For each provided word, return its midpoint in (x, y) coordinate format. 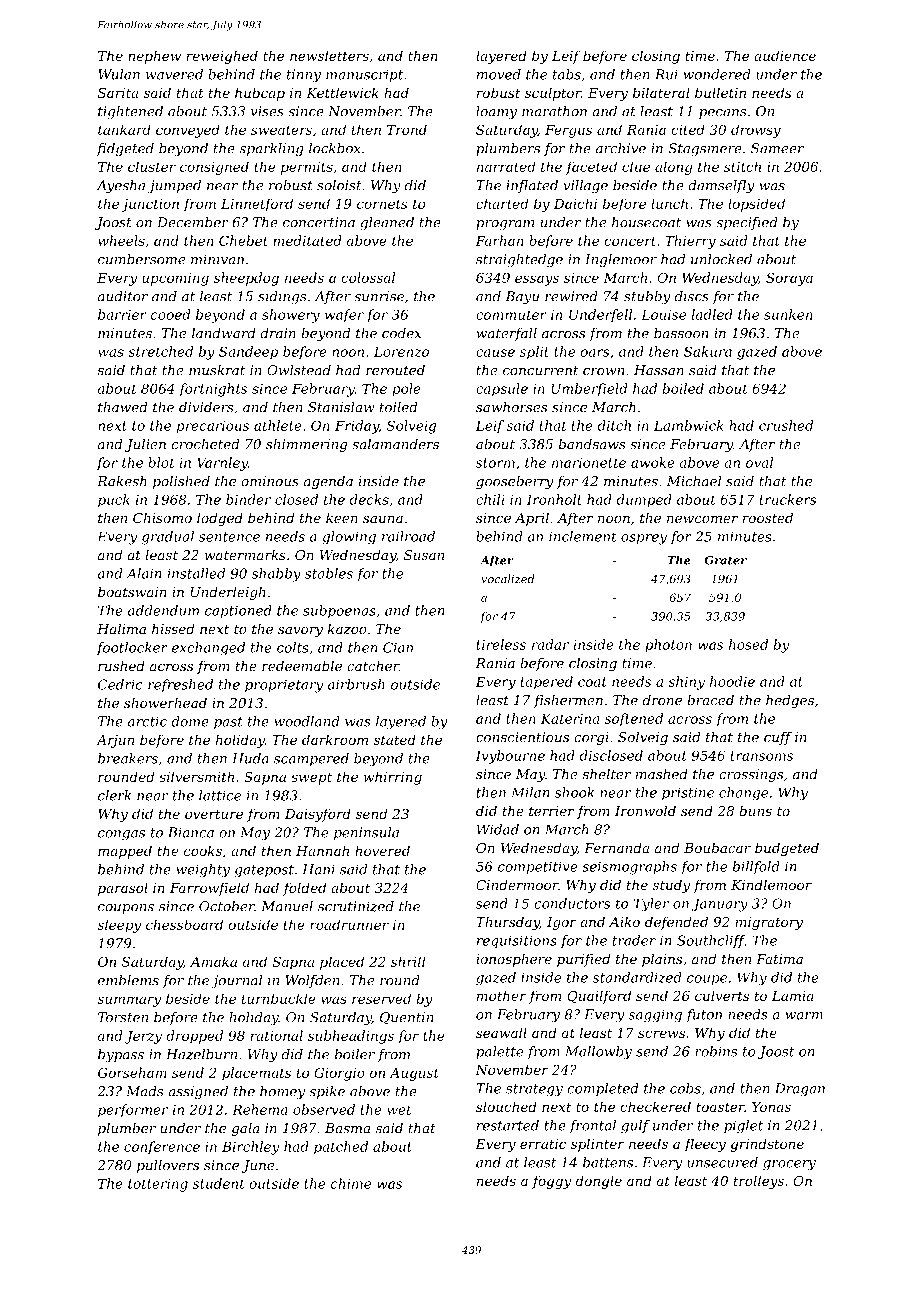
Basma (347, 1128)
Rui (666, 74)
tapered (547, 683)
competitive (538, 868)
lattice (220, 795)
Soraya (789, 279)
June (258, 1166)
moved (499, 74)
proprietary (284, 686)
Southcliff (711, 941)
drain (278, 333)
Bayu (522, 298)
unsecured (722, 1162)
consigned (214, 168)
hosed (748, 644)
